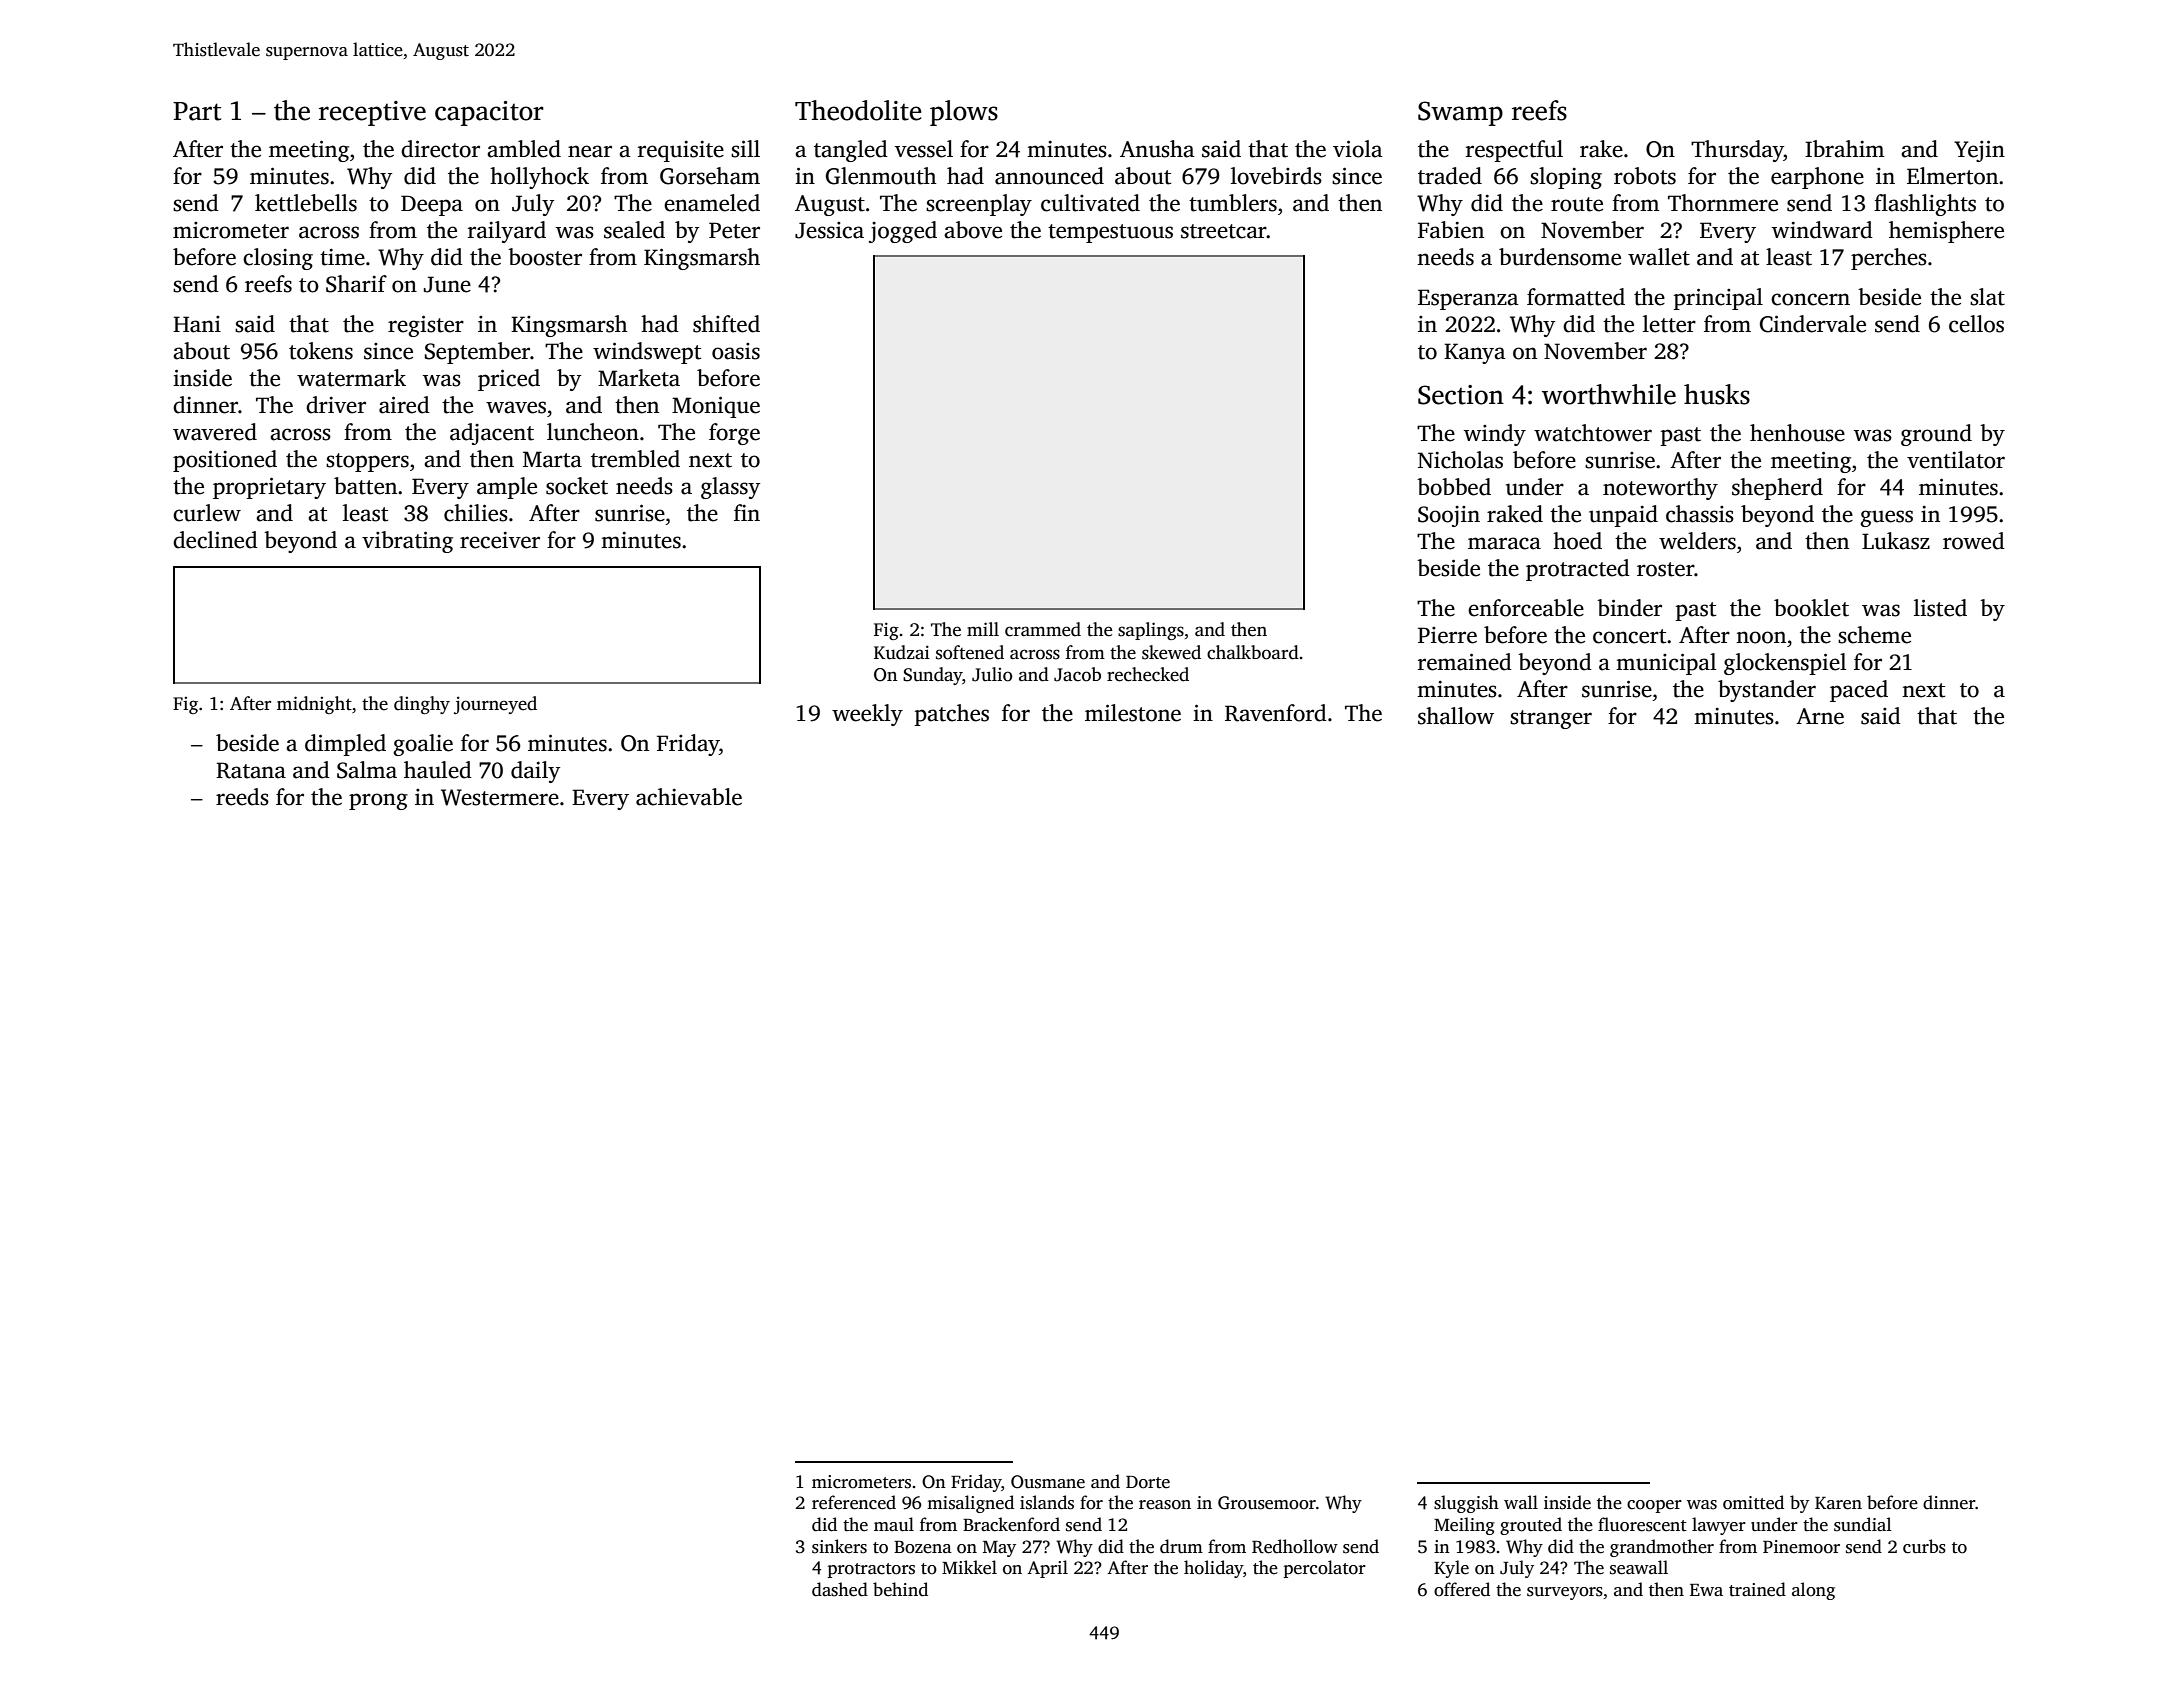 This document has height=1683, width=2178. I want to click on Ousmane, so click(1048, 1482).
